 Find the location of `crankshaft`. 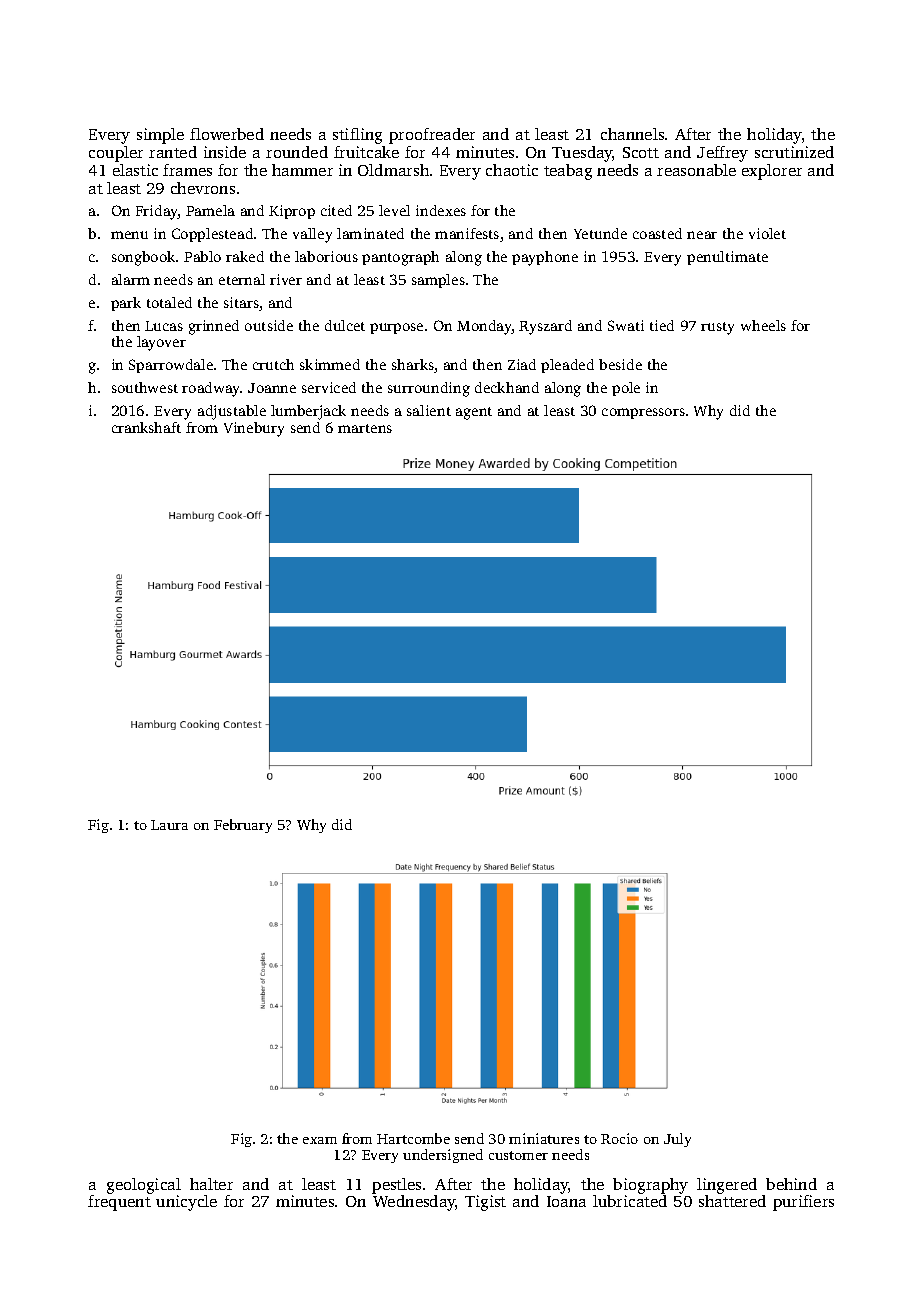

crankshaft is located at coordinates (146, 427).
